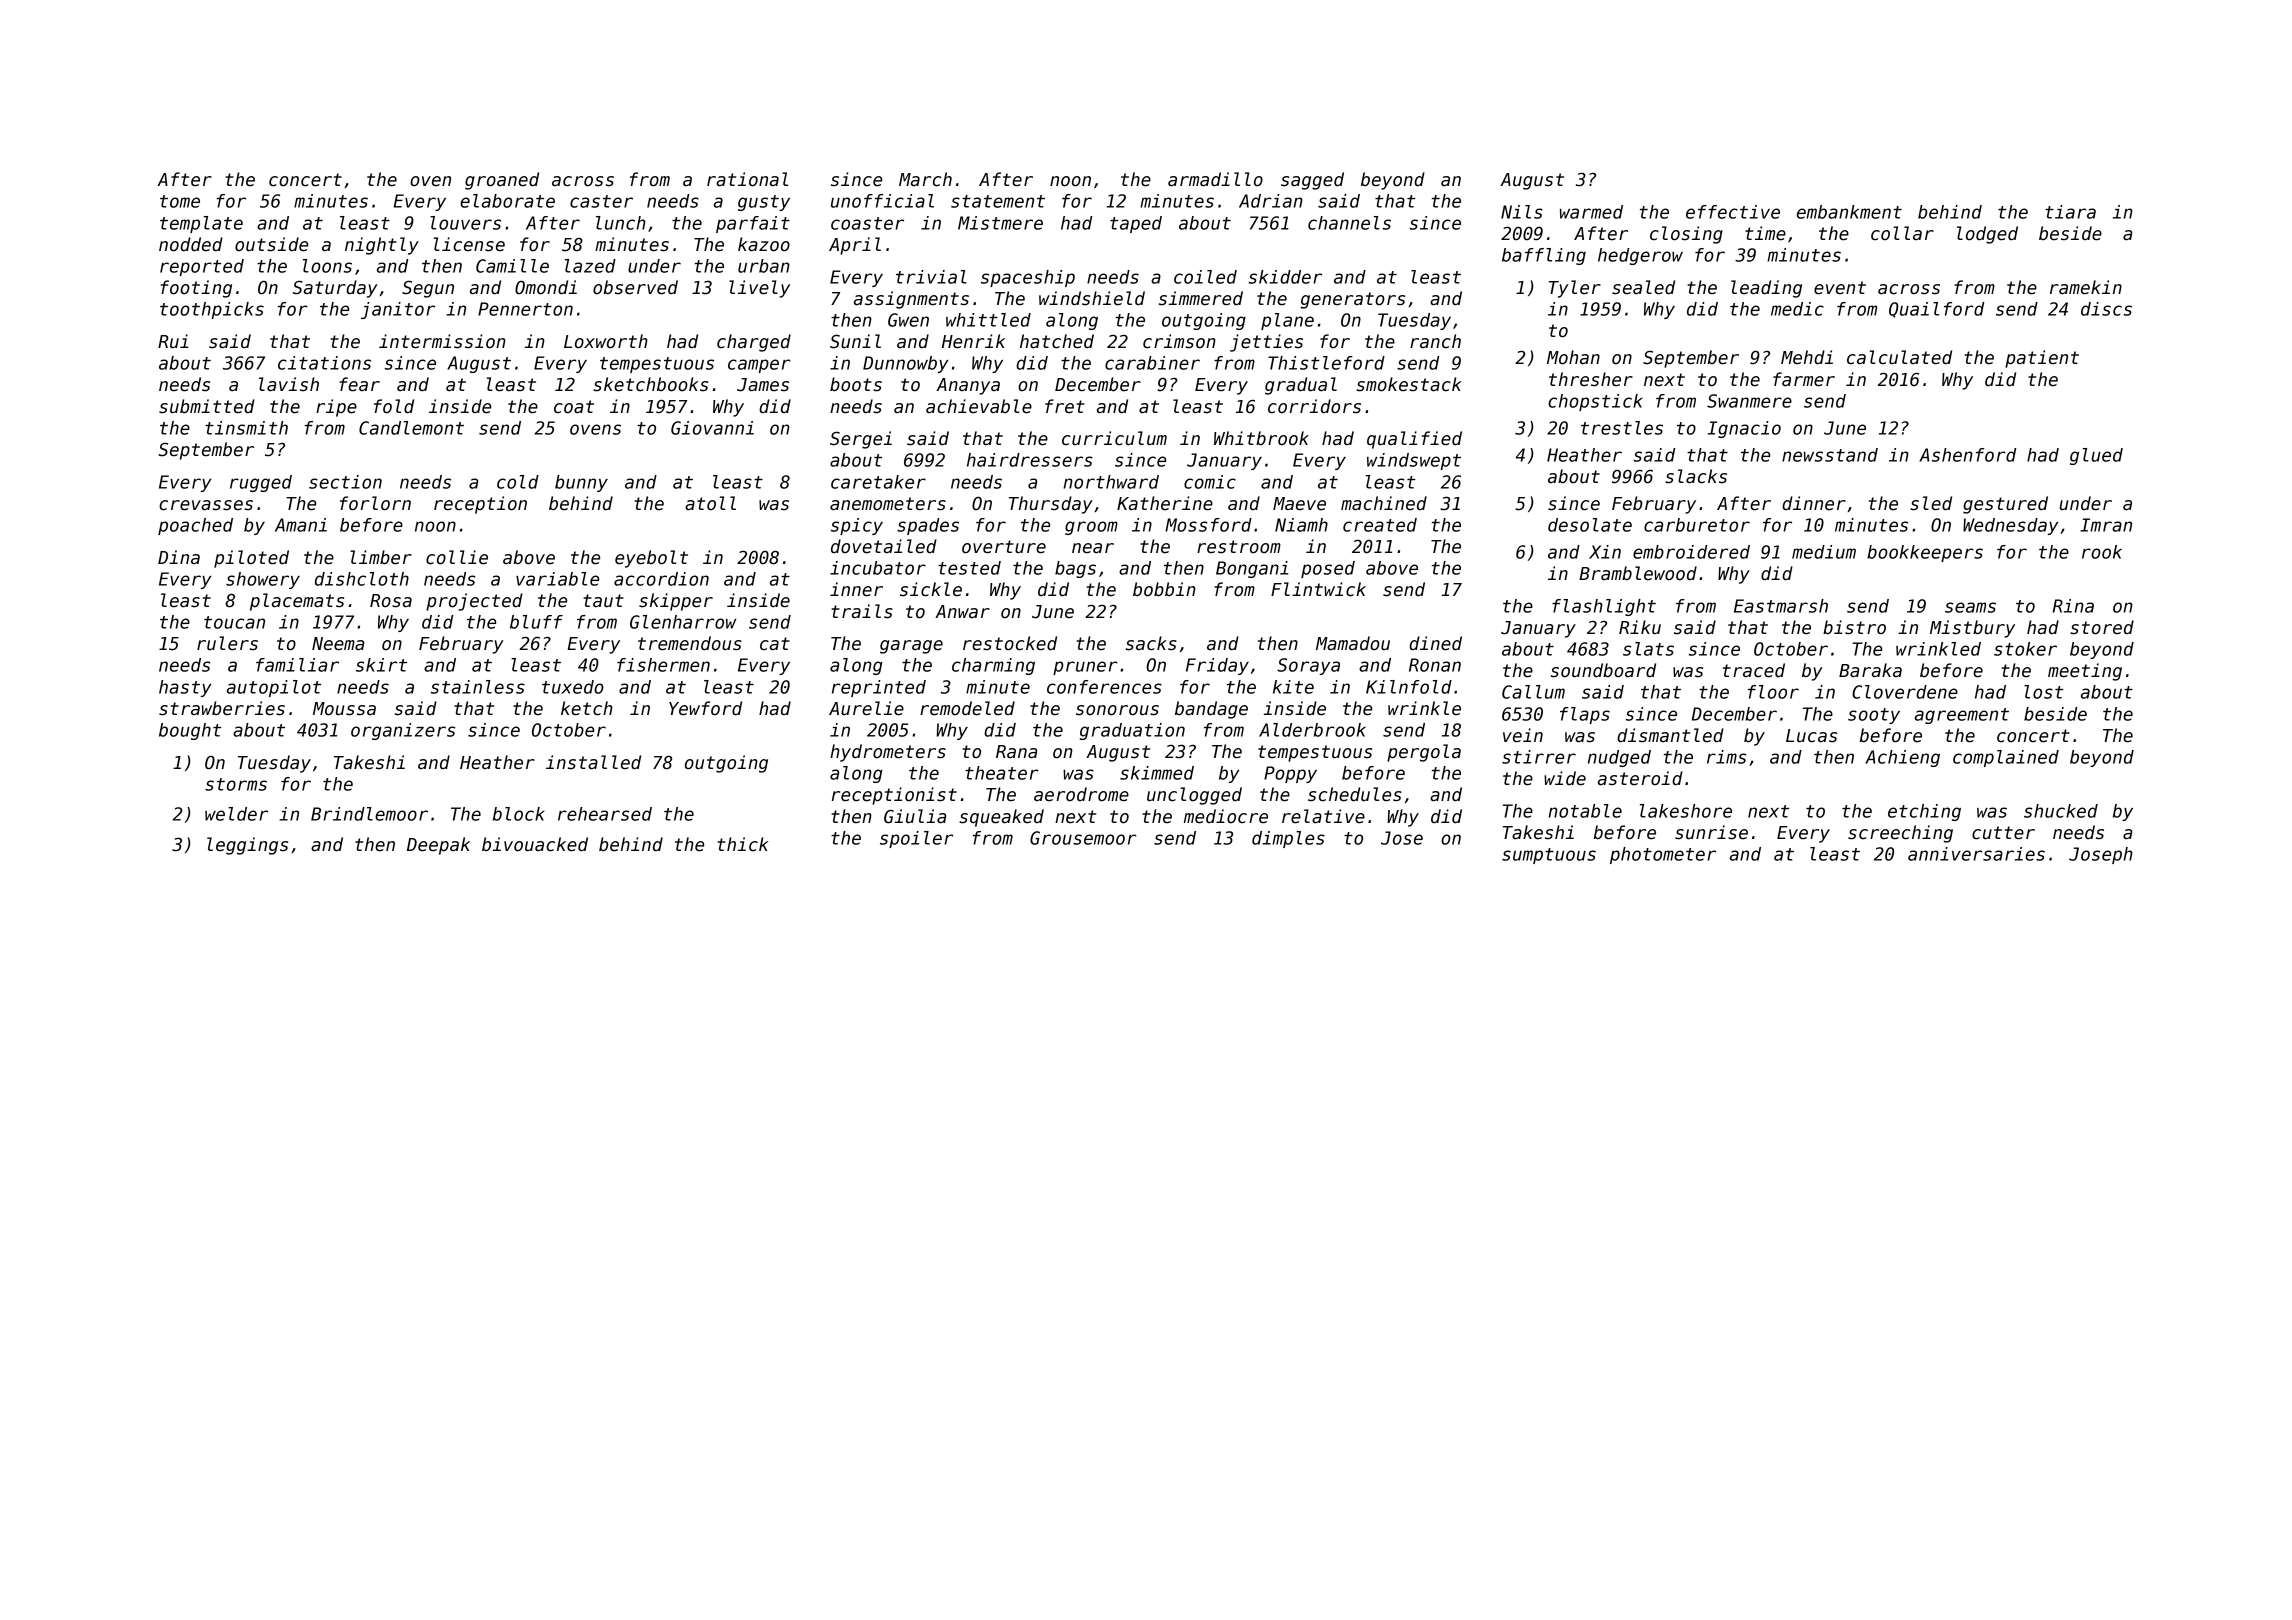  What do you see at coordinates (747, 179) in the document?
I see `rational` at bounding box center [747, 179].
